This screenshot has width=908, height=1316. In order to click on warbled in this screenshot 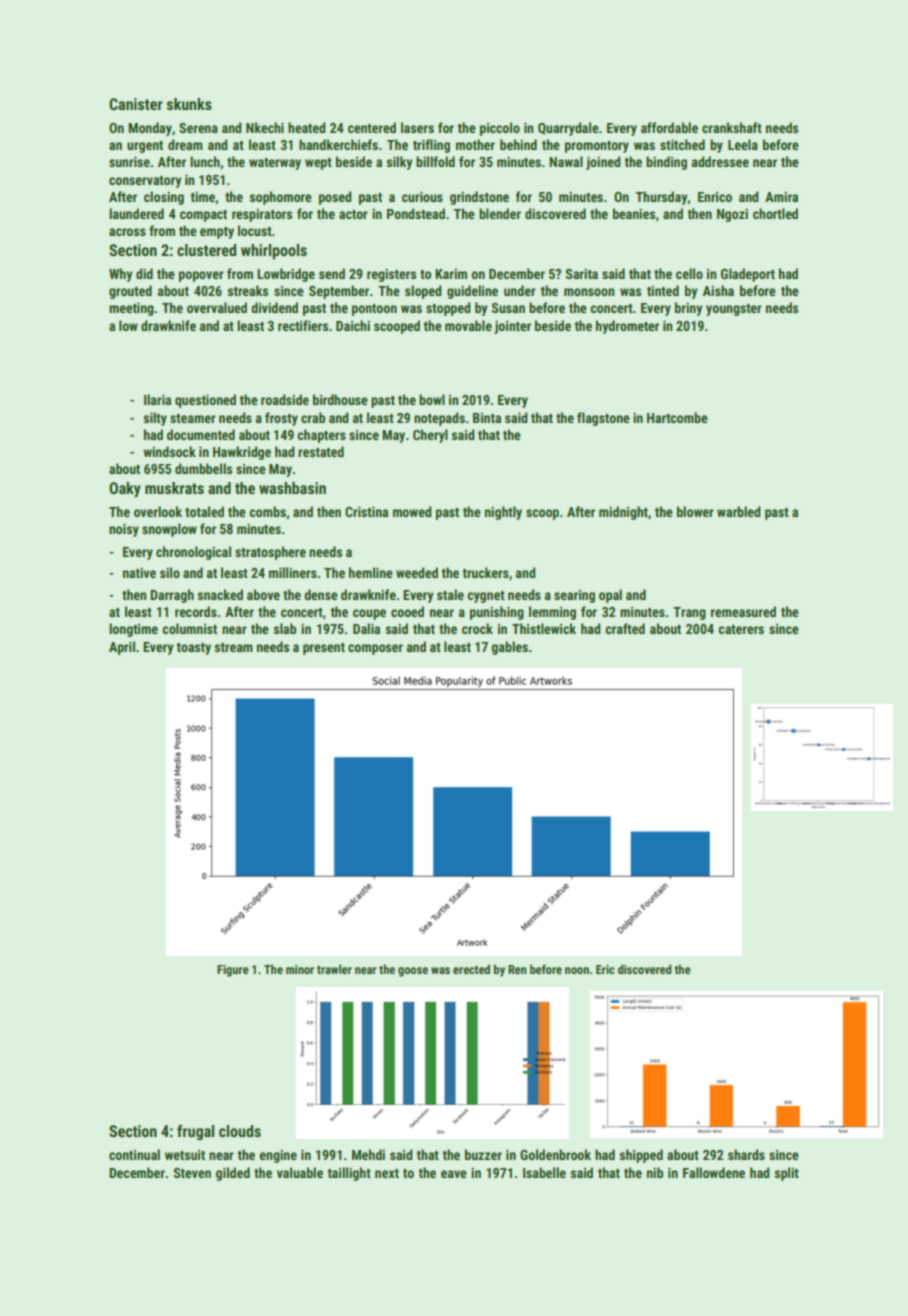, I will do `click(739, 511)`.
